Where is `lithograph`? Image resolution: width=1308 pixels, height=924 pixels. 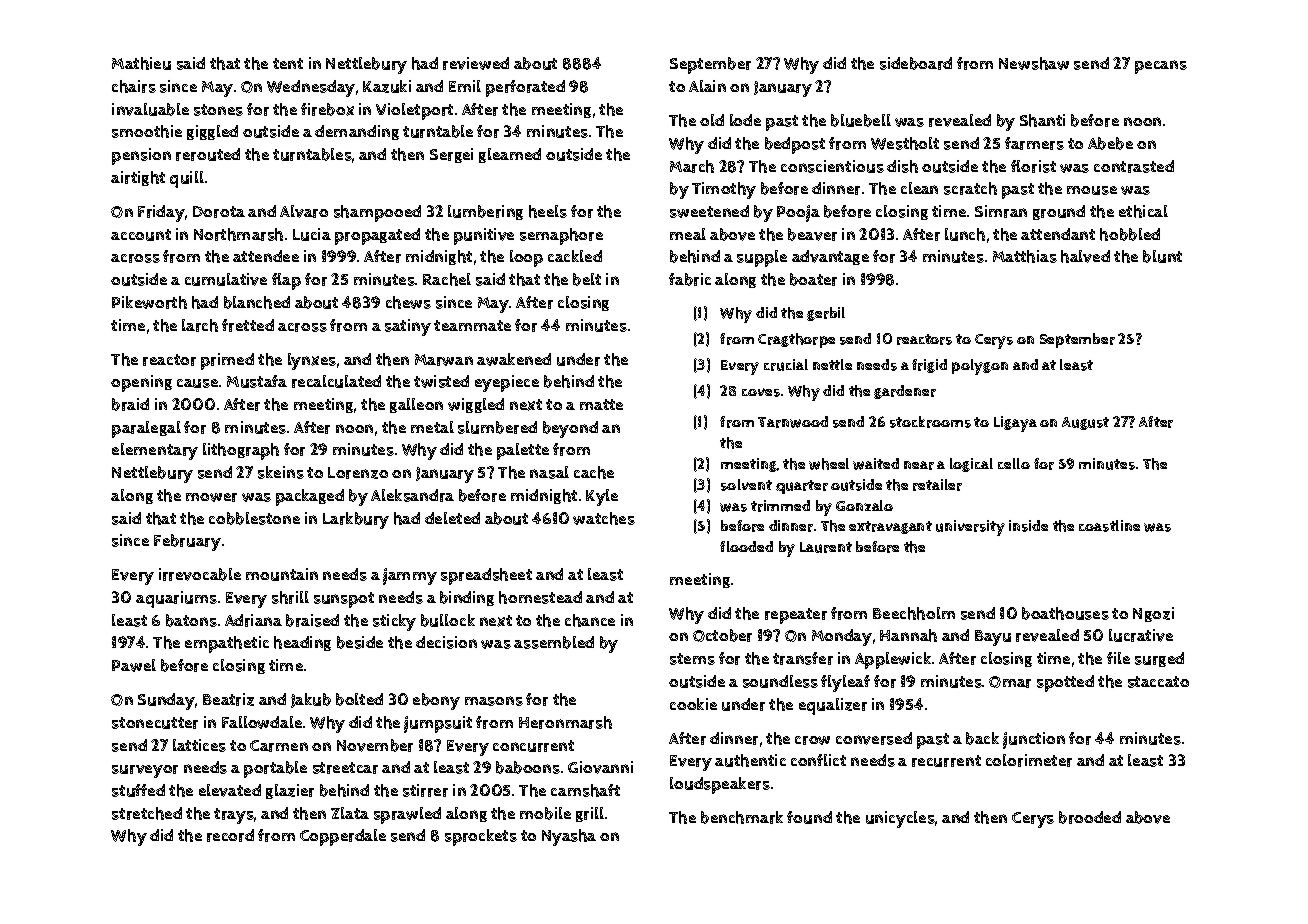 lithograph is located at coordinates (241, 451).
